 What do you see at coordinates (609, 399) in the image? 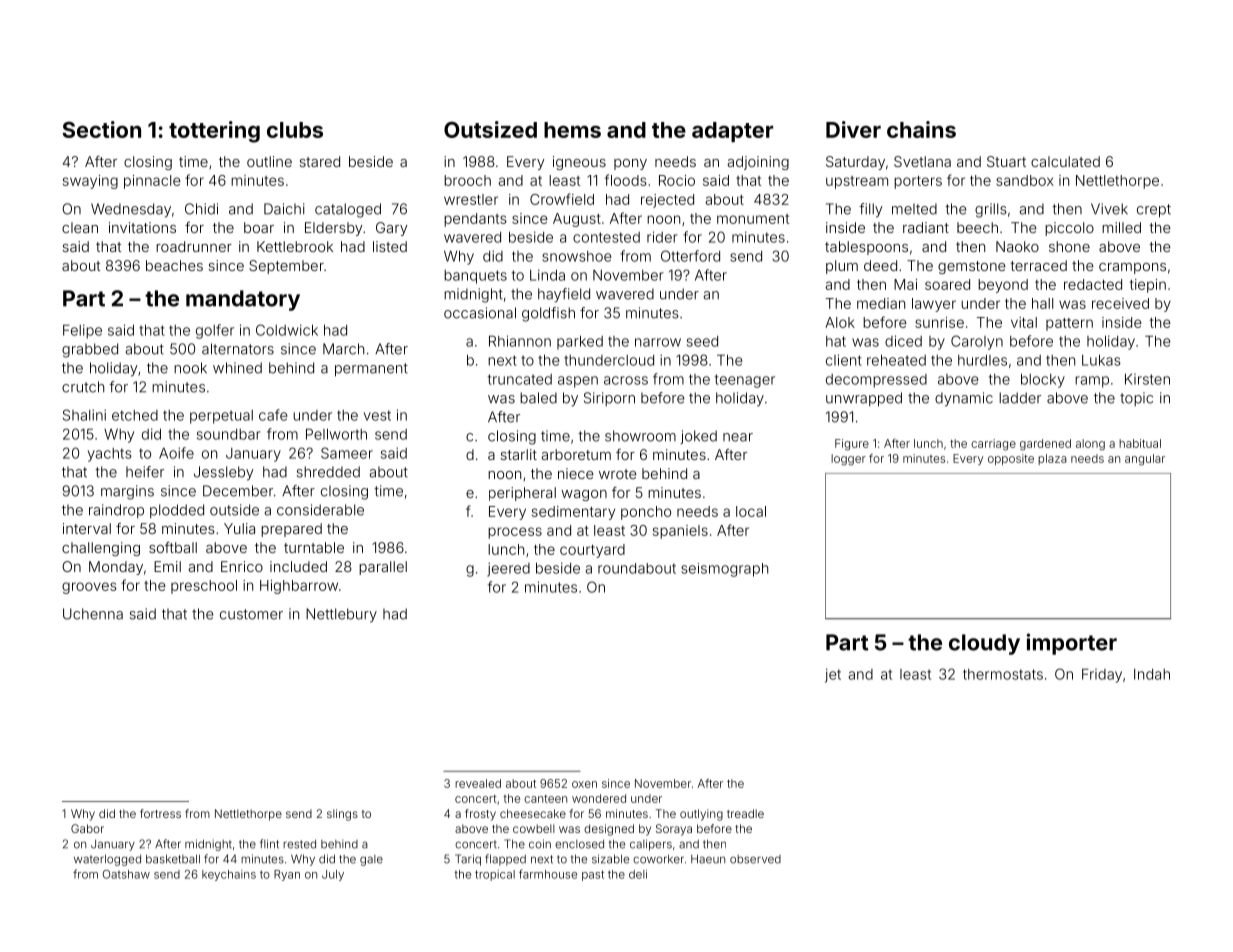
I see `Siriporn` at bounding box center [609, 399].
